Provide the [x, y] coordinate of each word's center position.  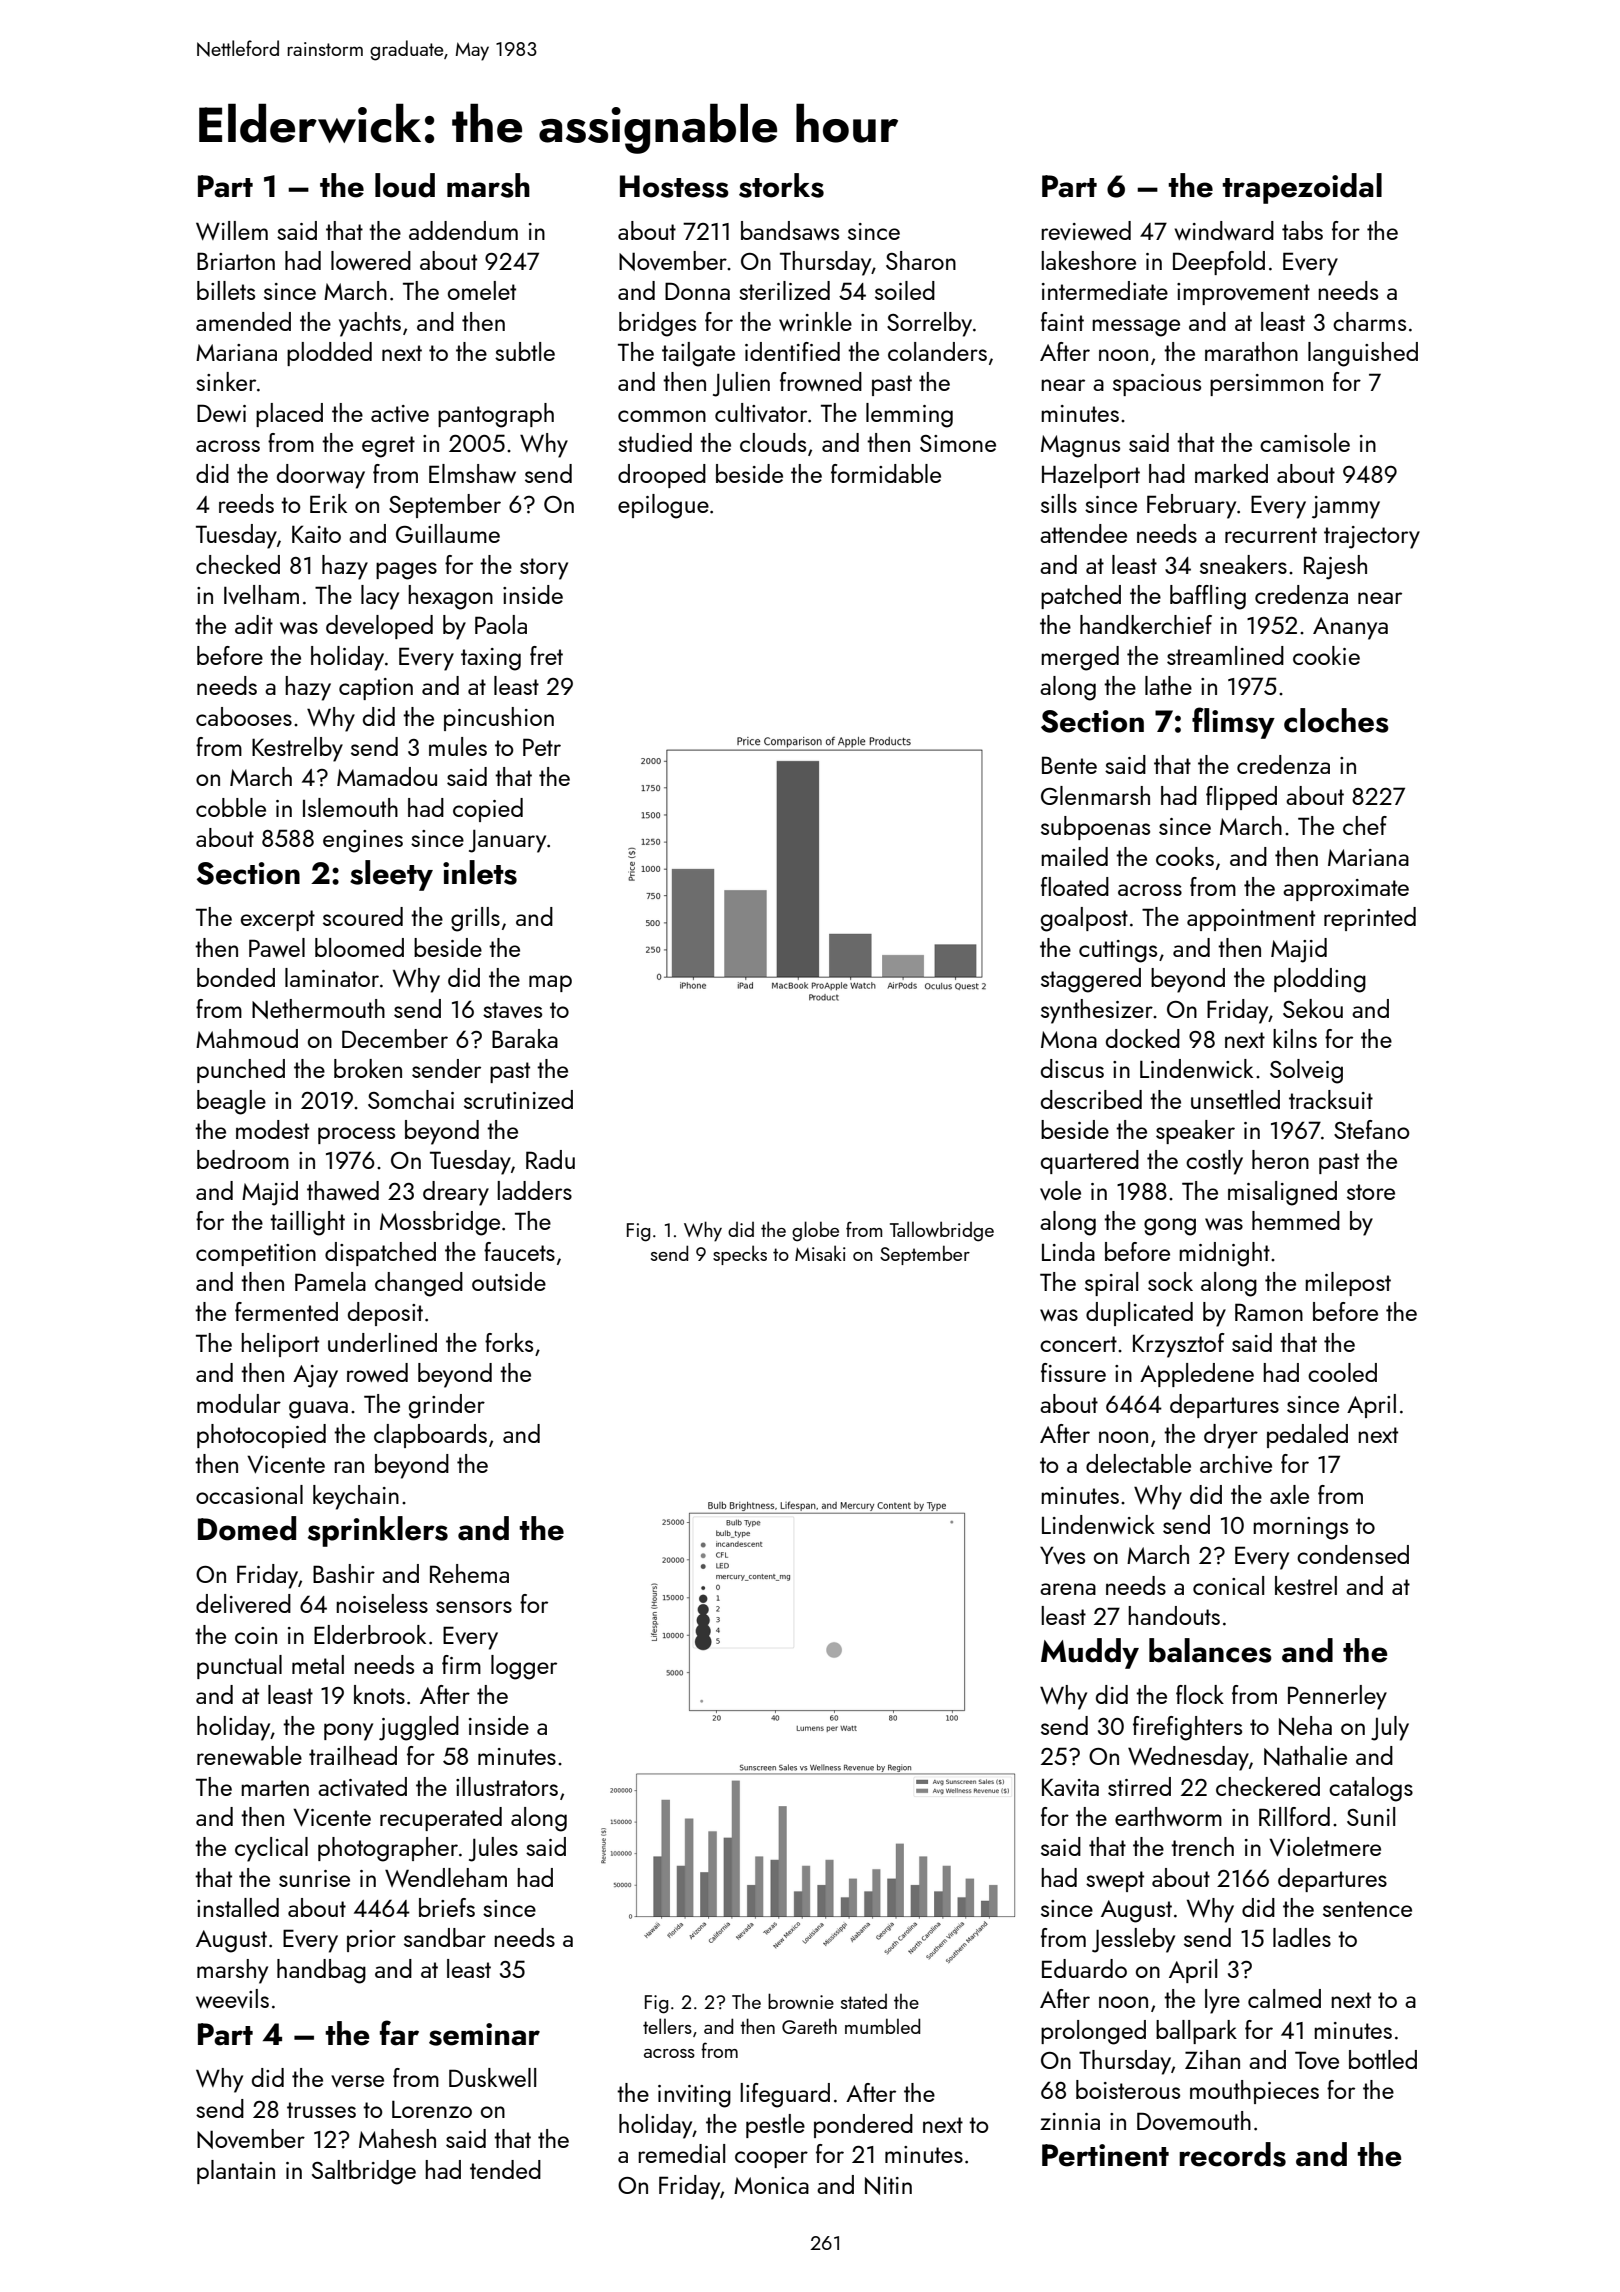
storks [781, 185]
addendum [463, 230]
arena [1068, 1589]
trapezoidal [1302, 188]
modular [239, 1403]
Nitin [888, 2186]
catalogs [1371, 1789]
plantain [236, 2172]
